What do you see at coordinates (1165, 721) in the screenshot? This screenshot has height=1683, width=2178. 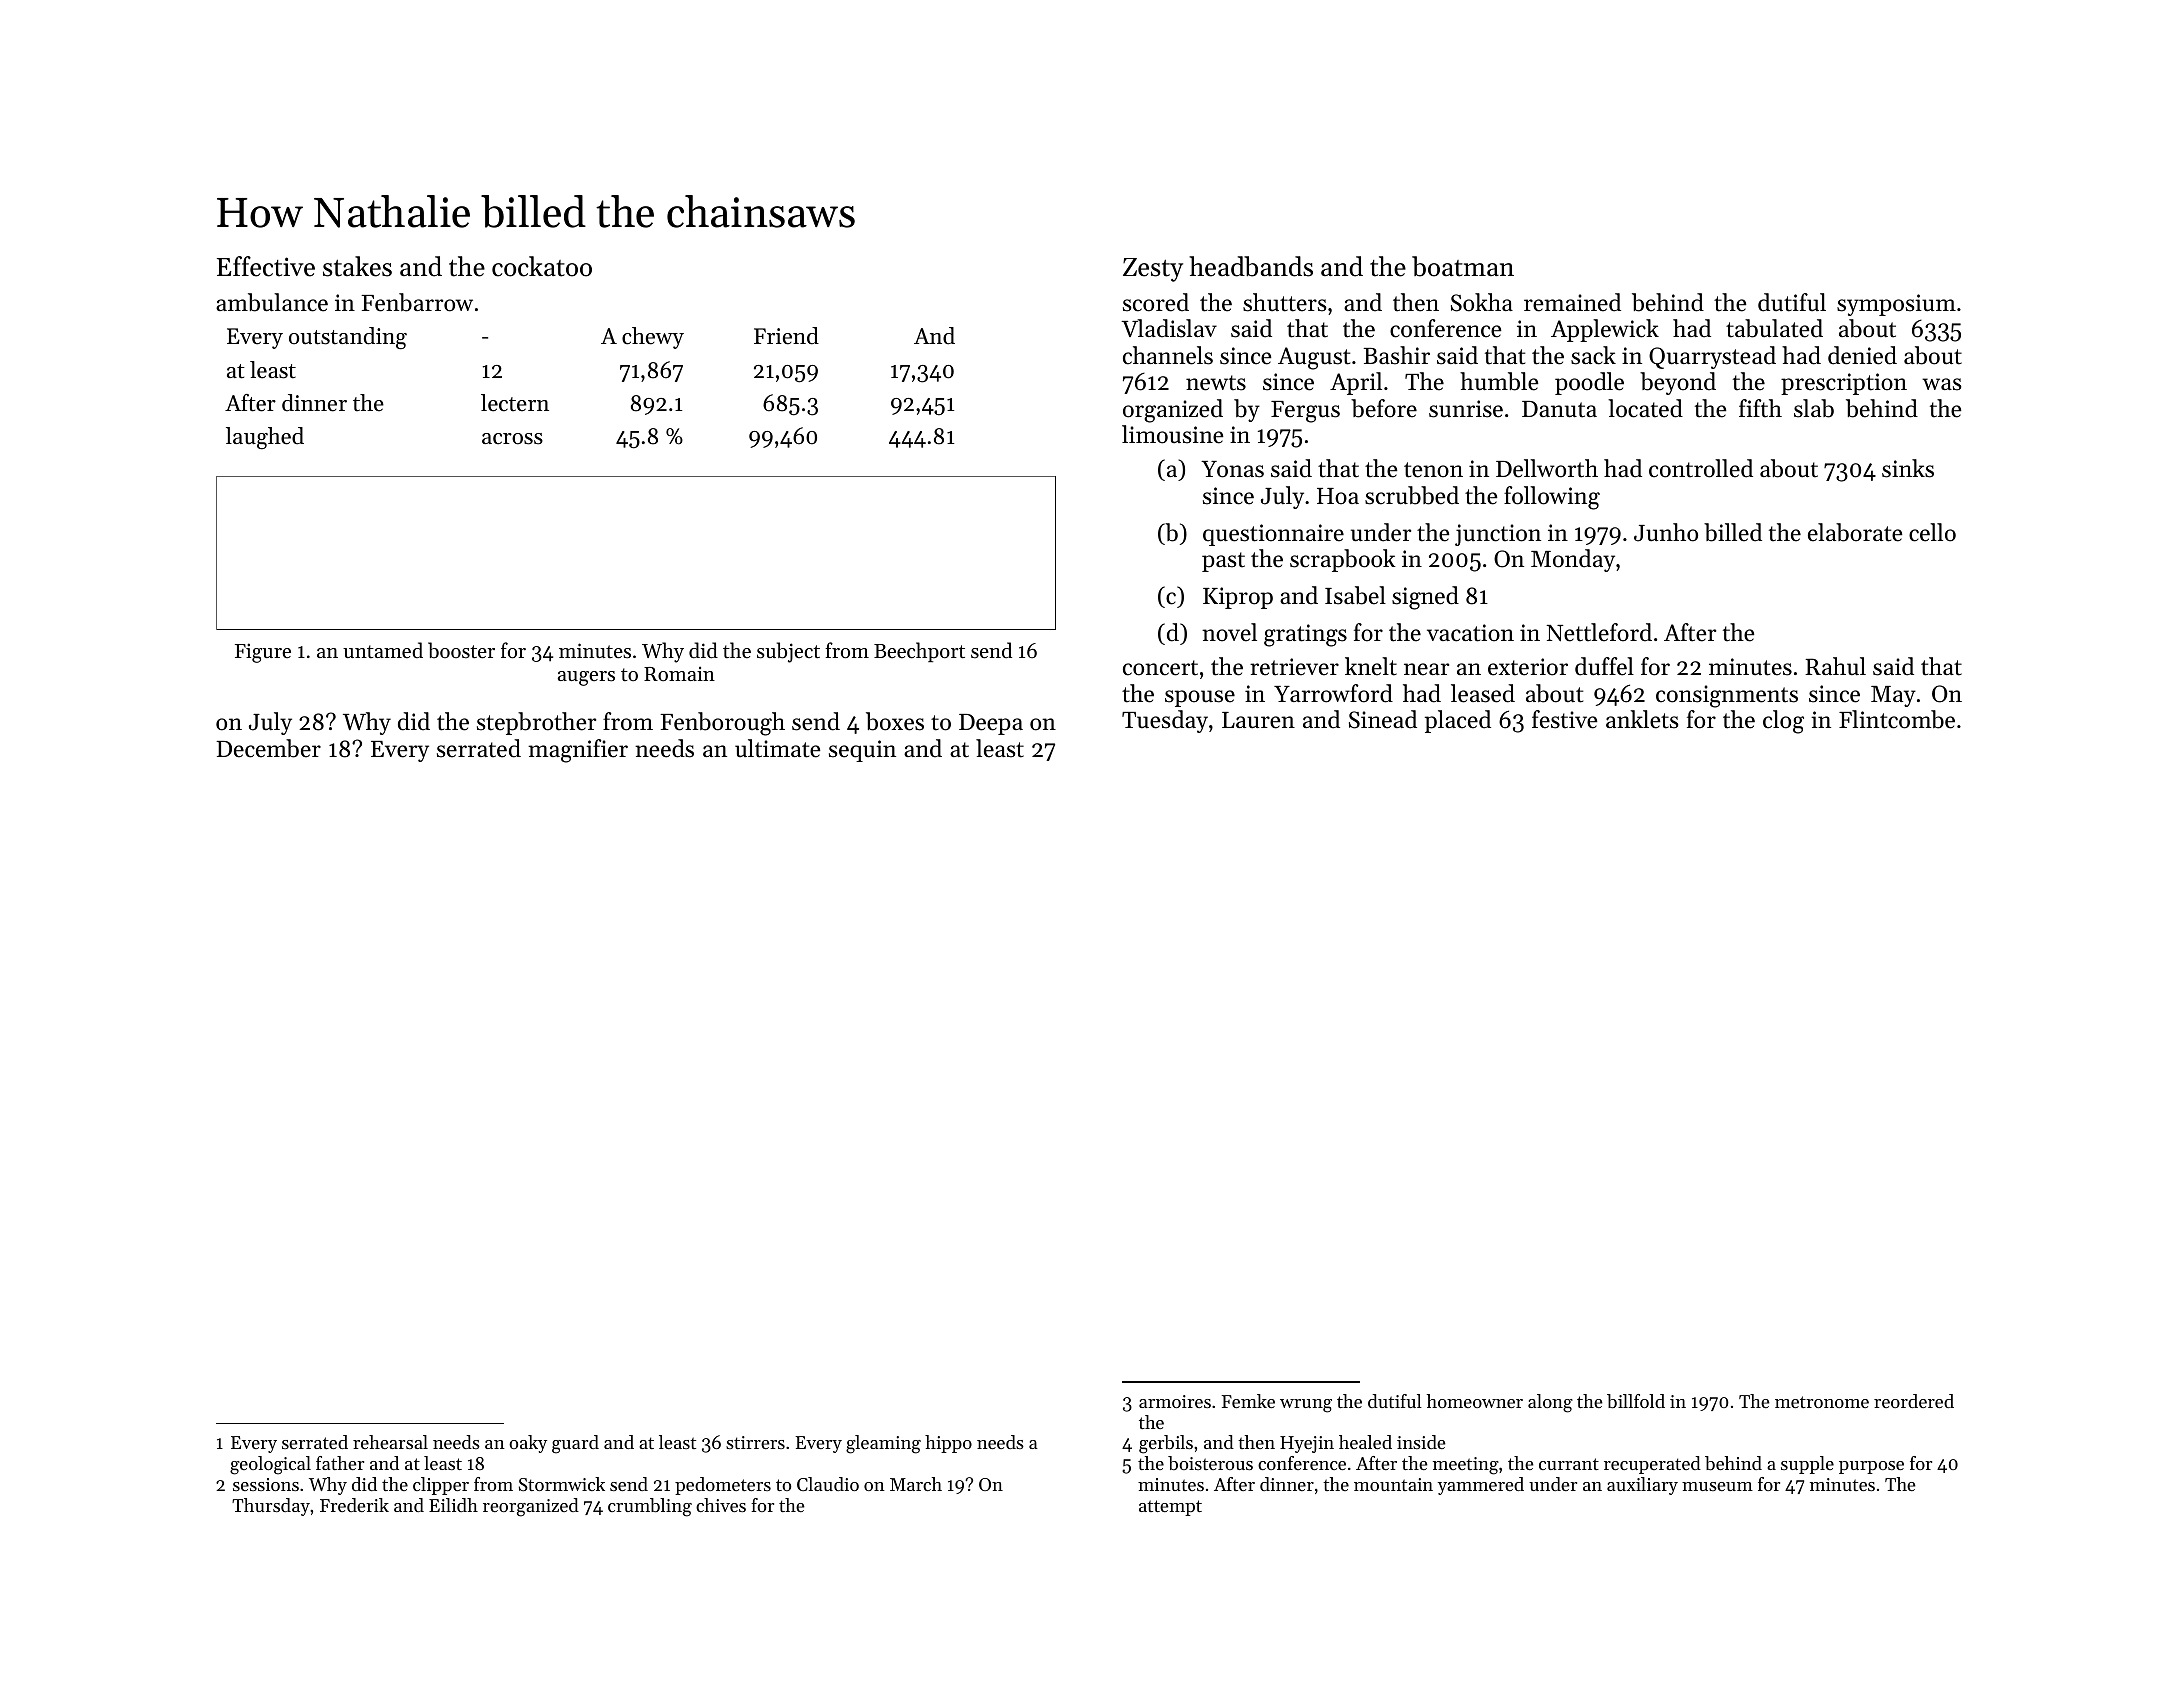 I see `Tuesday` at bounding box center [1165, 721].
